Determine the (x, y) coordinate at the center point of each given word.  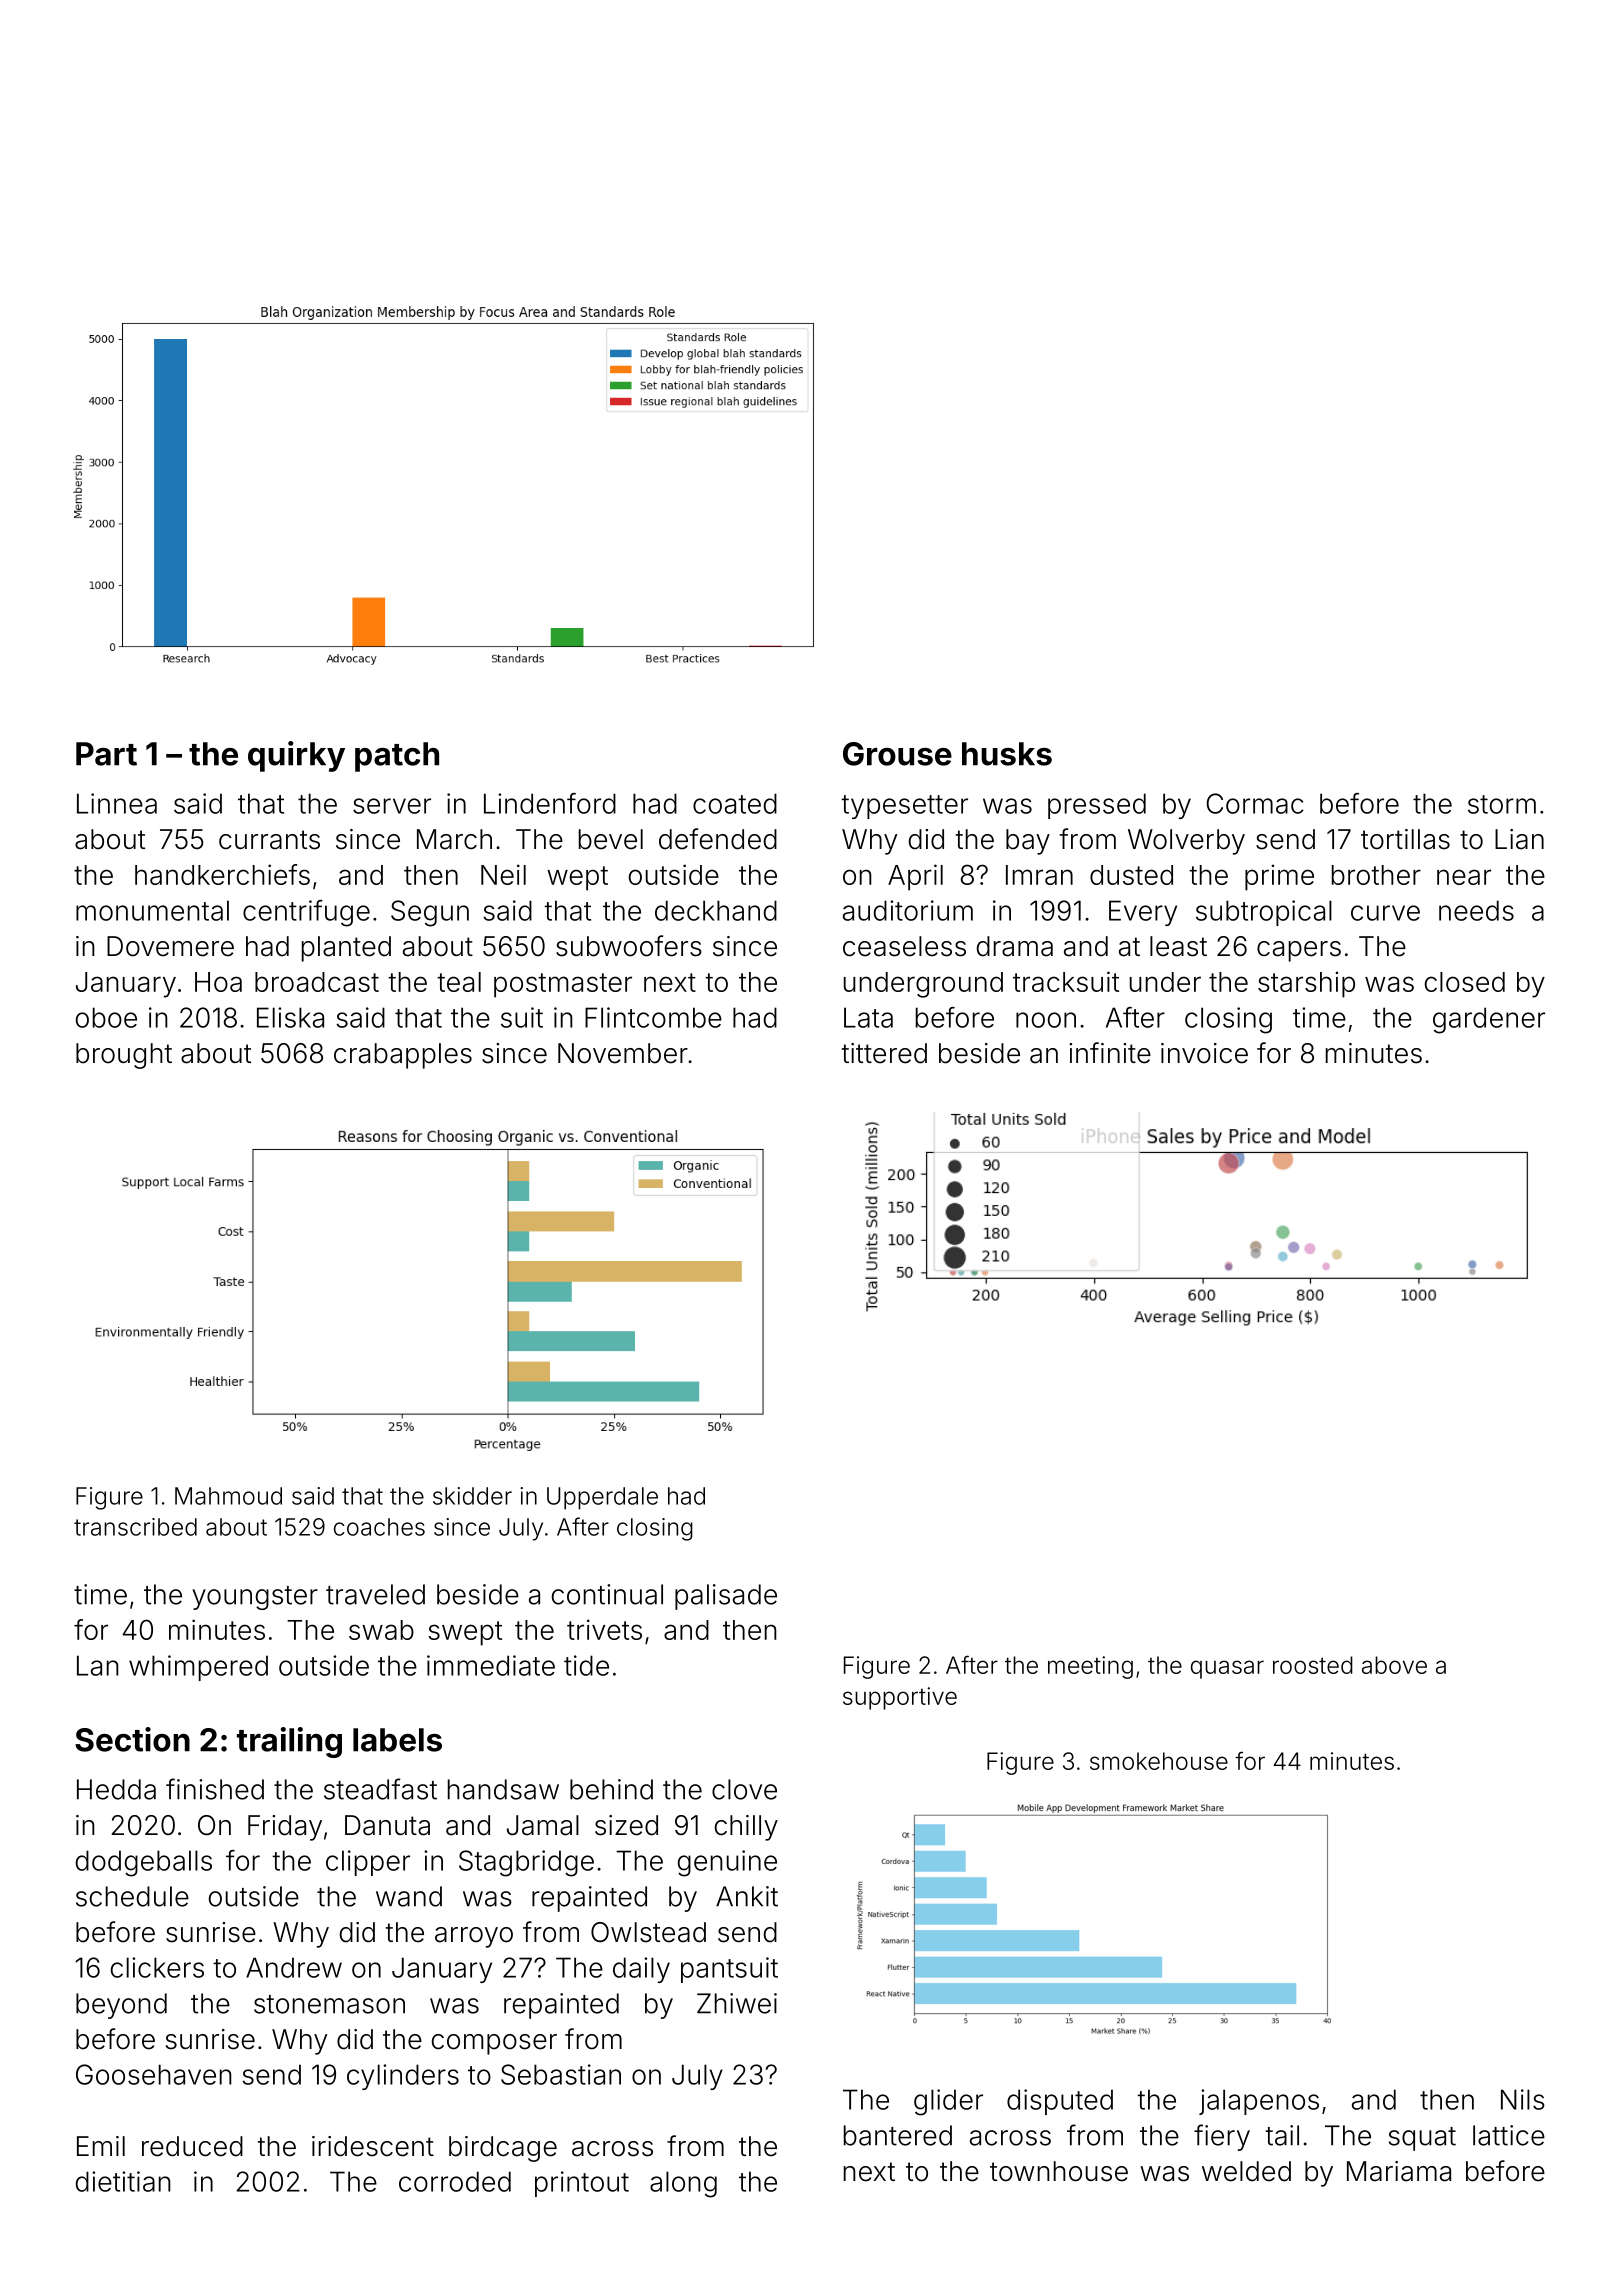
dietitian (123, 2181)
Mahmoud (228, 1496)
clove (744, 1789)
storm (1502, 804)
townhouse (1059, 2171)
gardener (1489, 1020)
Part (106, 754)
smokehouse (1159, 1761)
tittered (884, 1053)
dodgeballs (144, 1863)
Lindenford (550, 803)
